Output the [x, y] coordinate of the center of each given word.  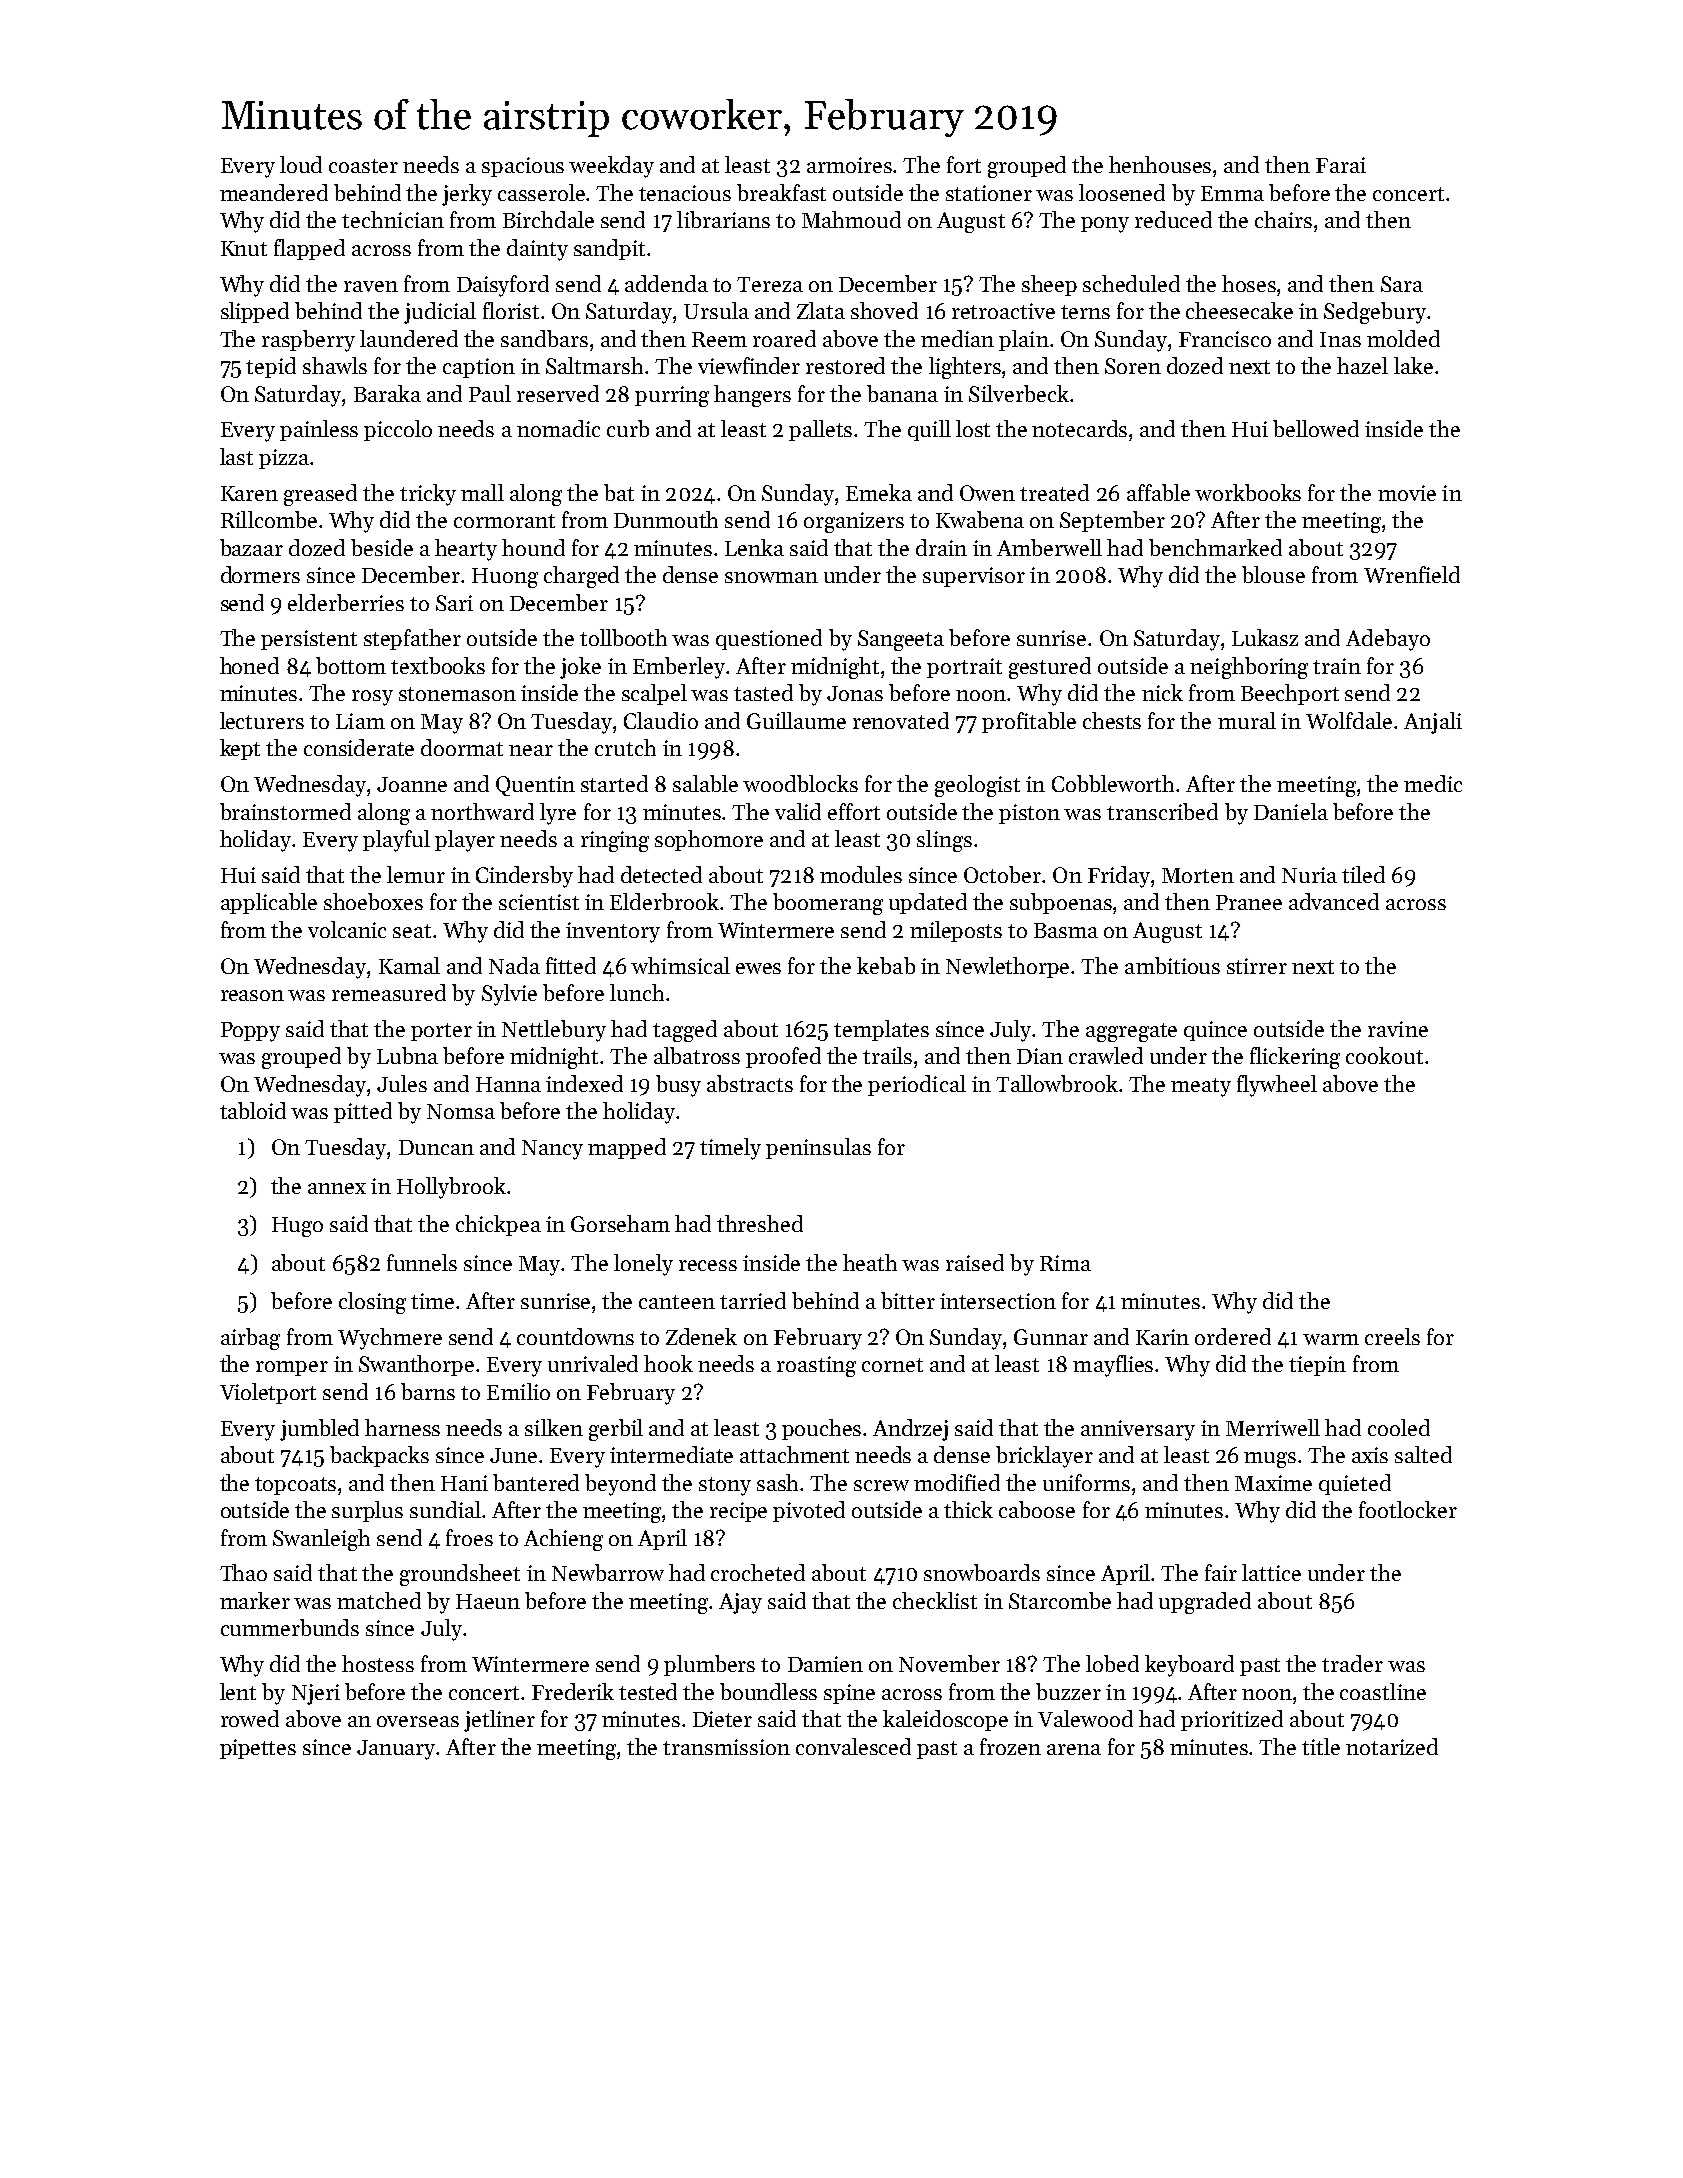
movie [1407, 493]
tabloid [253, 1110]
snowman [771, 577]
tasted [763, 692]
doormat [462, 747]
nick [1162, 692]
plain [1024, 340]
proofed [783, 1057]
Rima [1065, 1263]
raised [975, 1262]
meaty [1201, 1087]
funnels [422, 1262]
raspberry [308, 341]
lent [238, 1691]
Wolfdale [1349, 720]
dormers [260, 574]
